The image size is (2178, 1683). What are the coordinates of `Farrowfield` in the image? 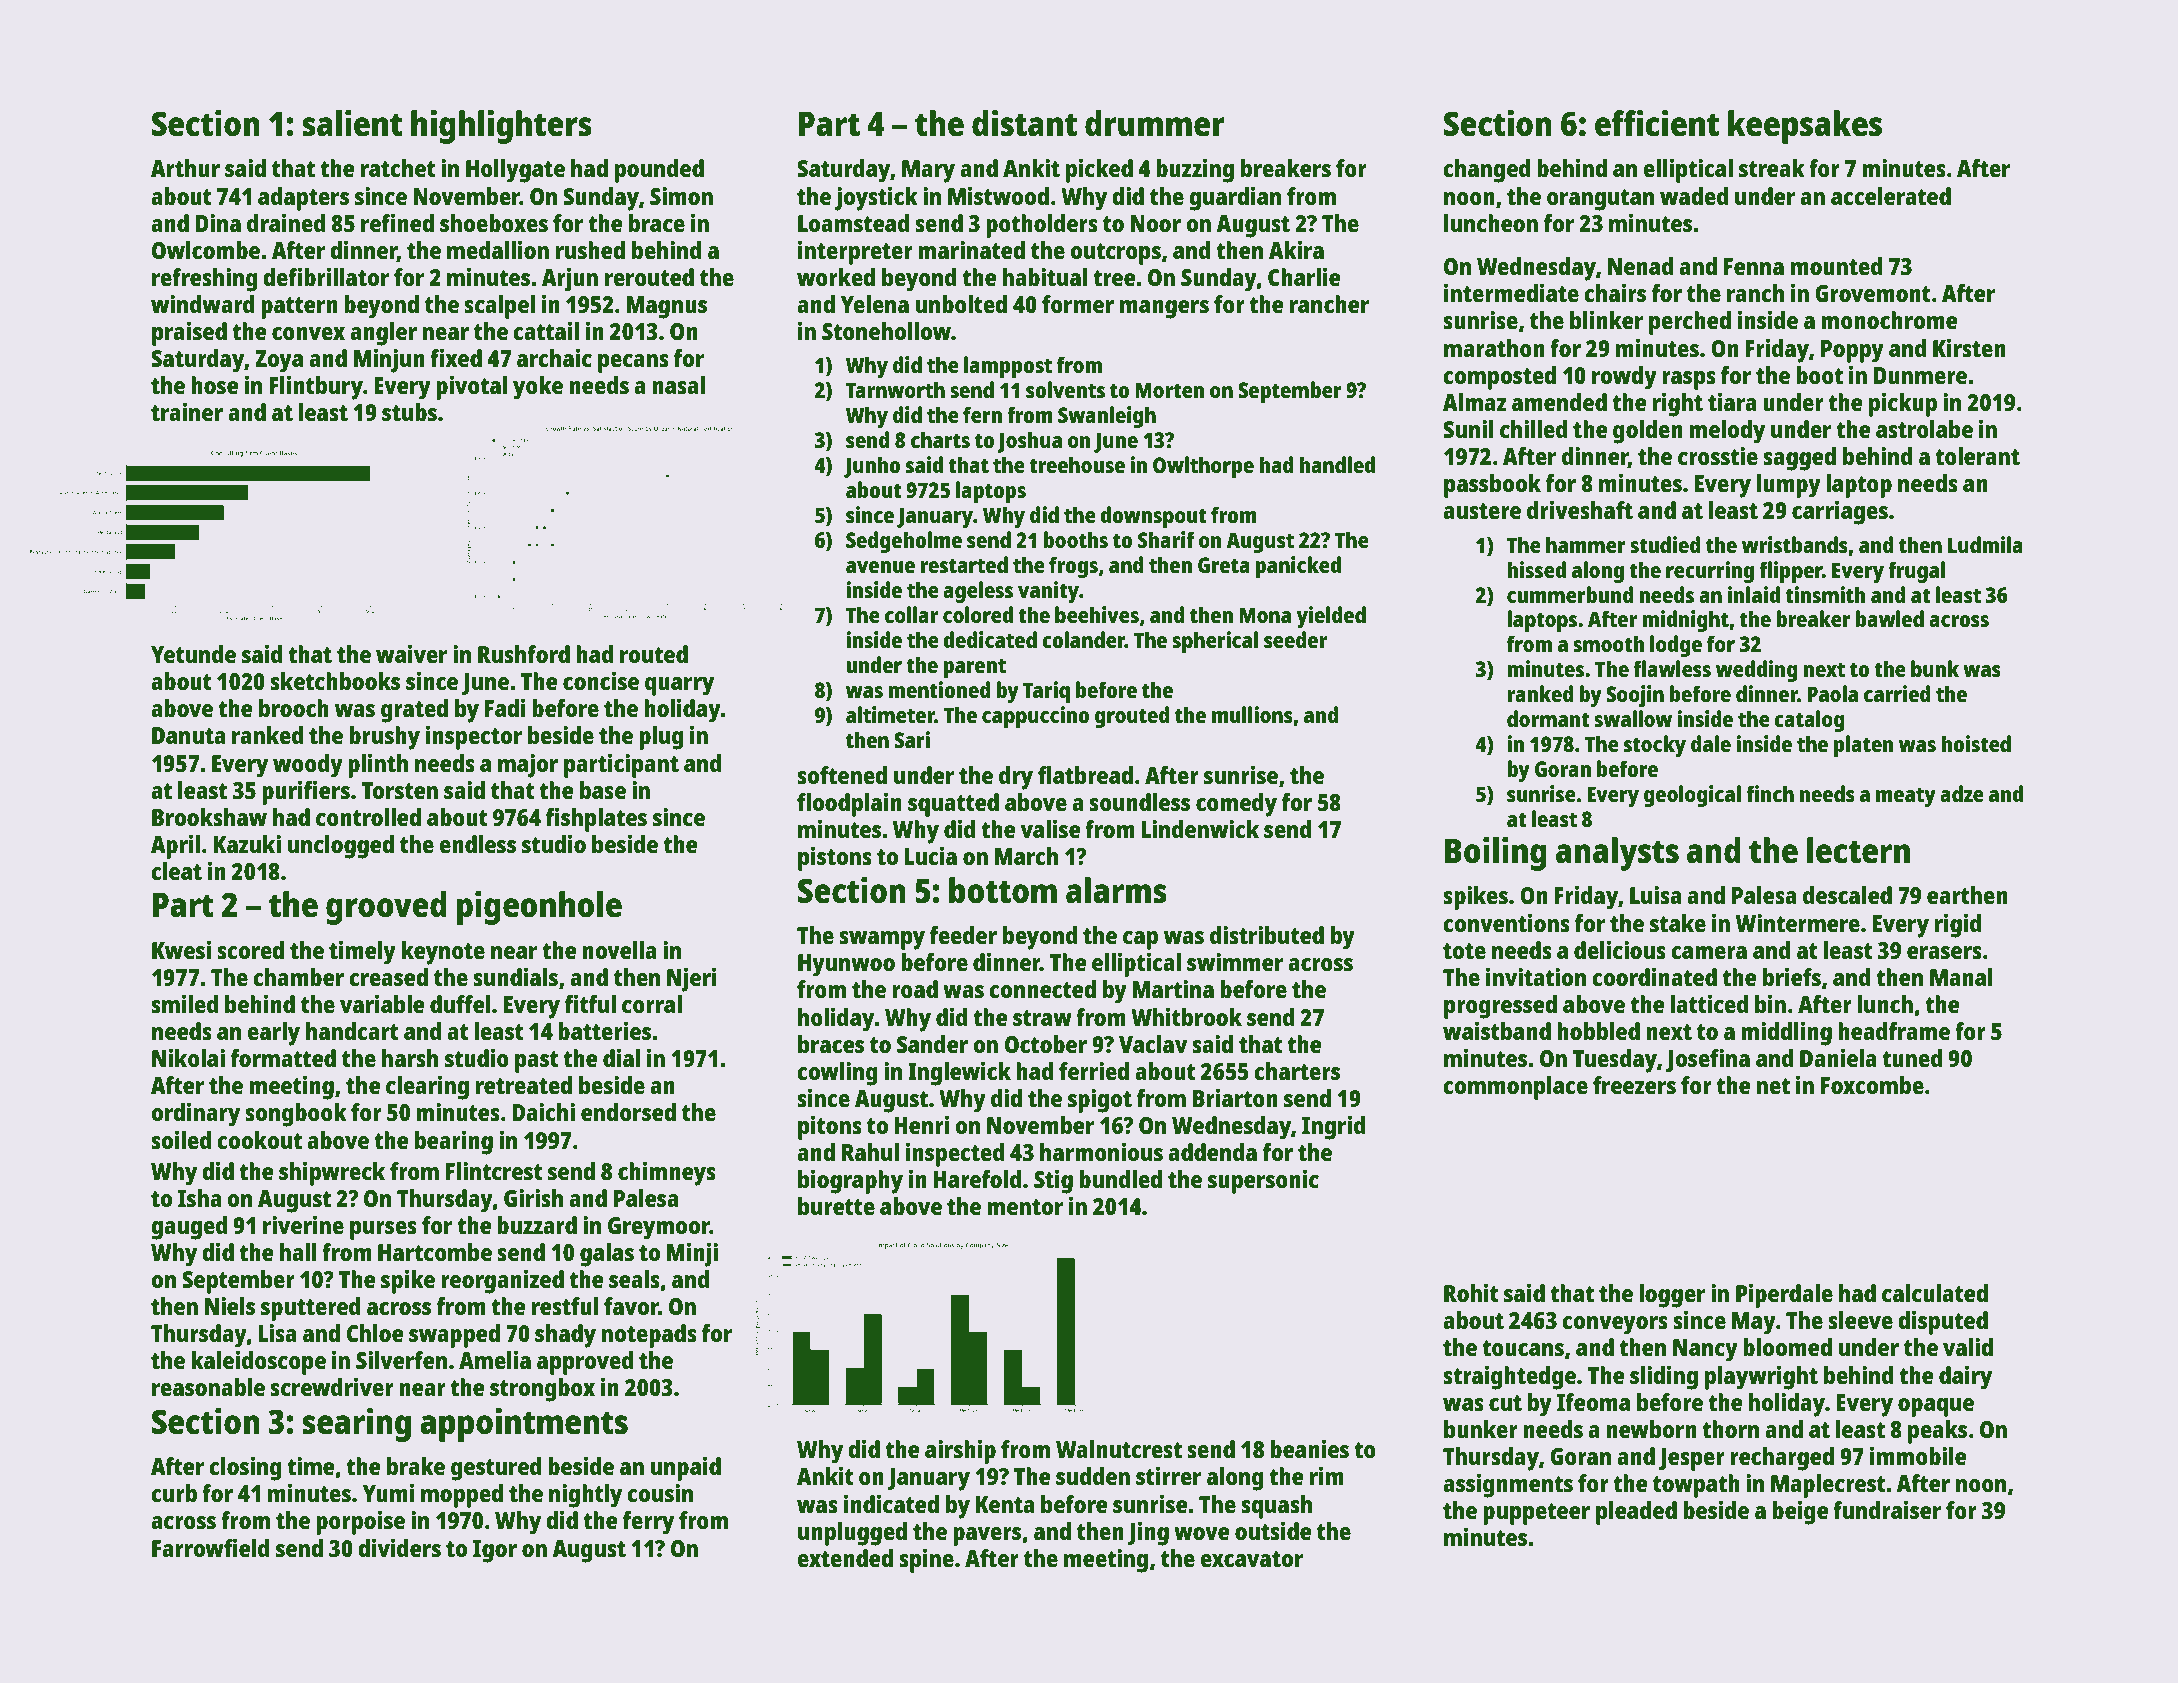 It's located at (210, 1547).
